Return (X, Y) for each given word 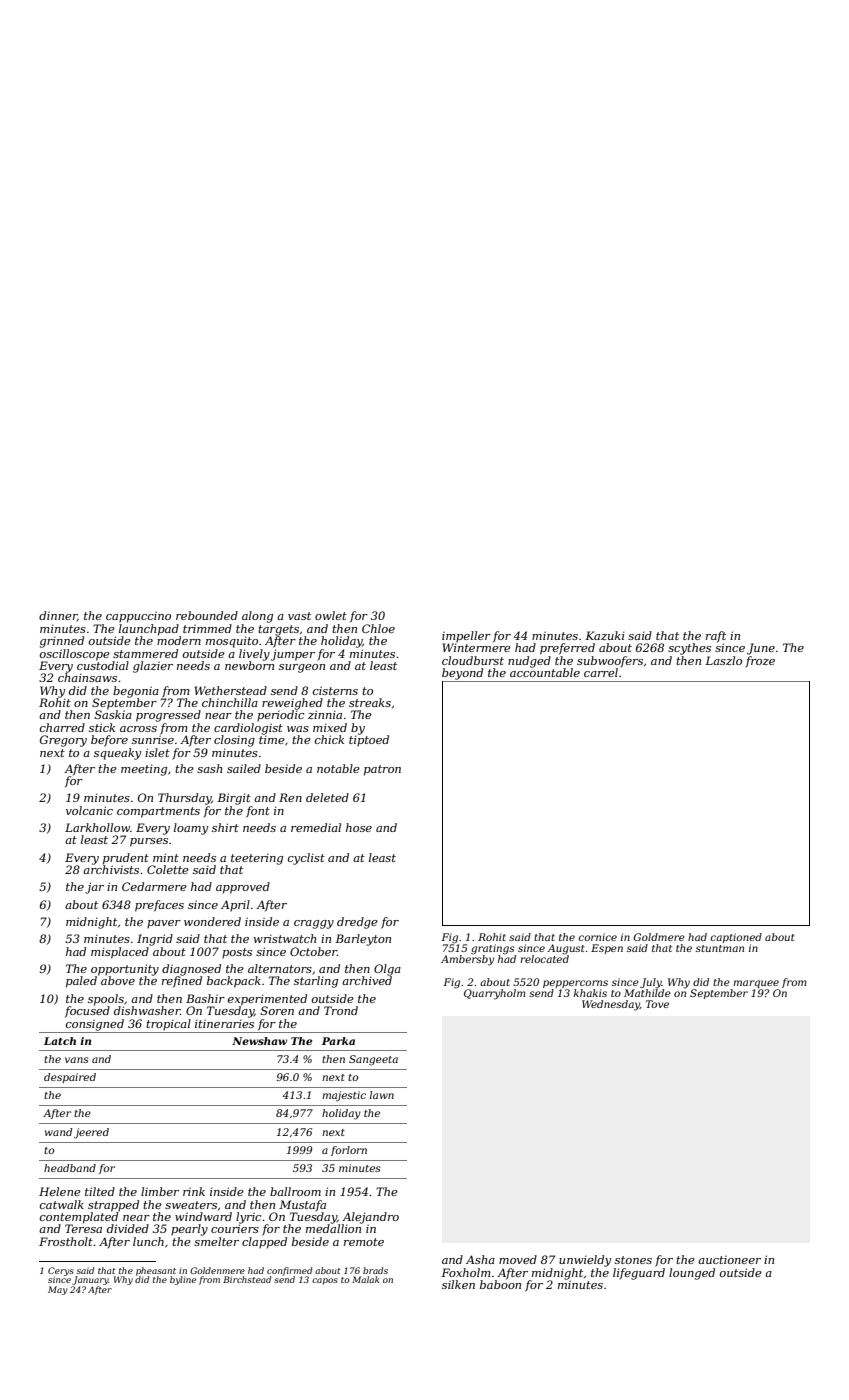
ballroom (295, 1191)
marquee (756, 984)
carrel (601, 672)
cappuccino (138, 617)
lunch (148, 1241)
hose (359, 827)
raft (716, 637)
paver (164, 924)
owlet (331, 615)
